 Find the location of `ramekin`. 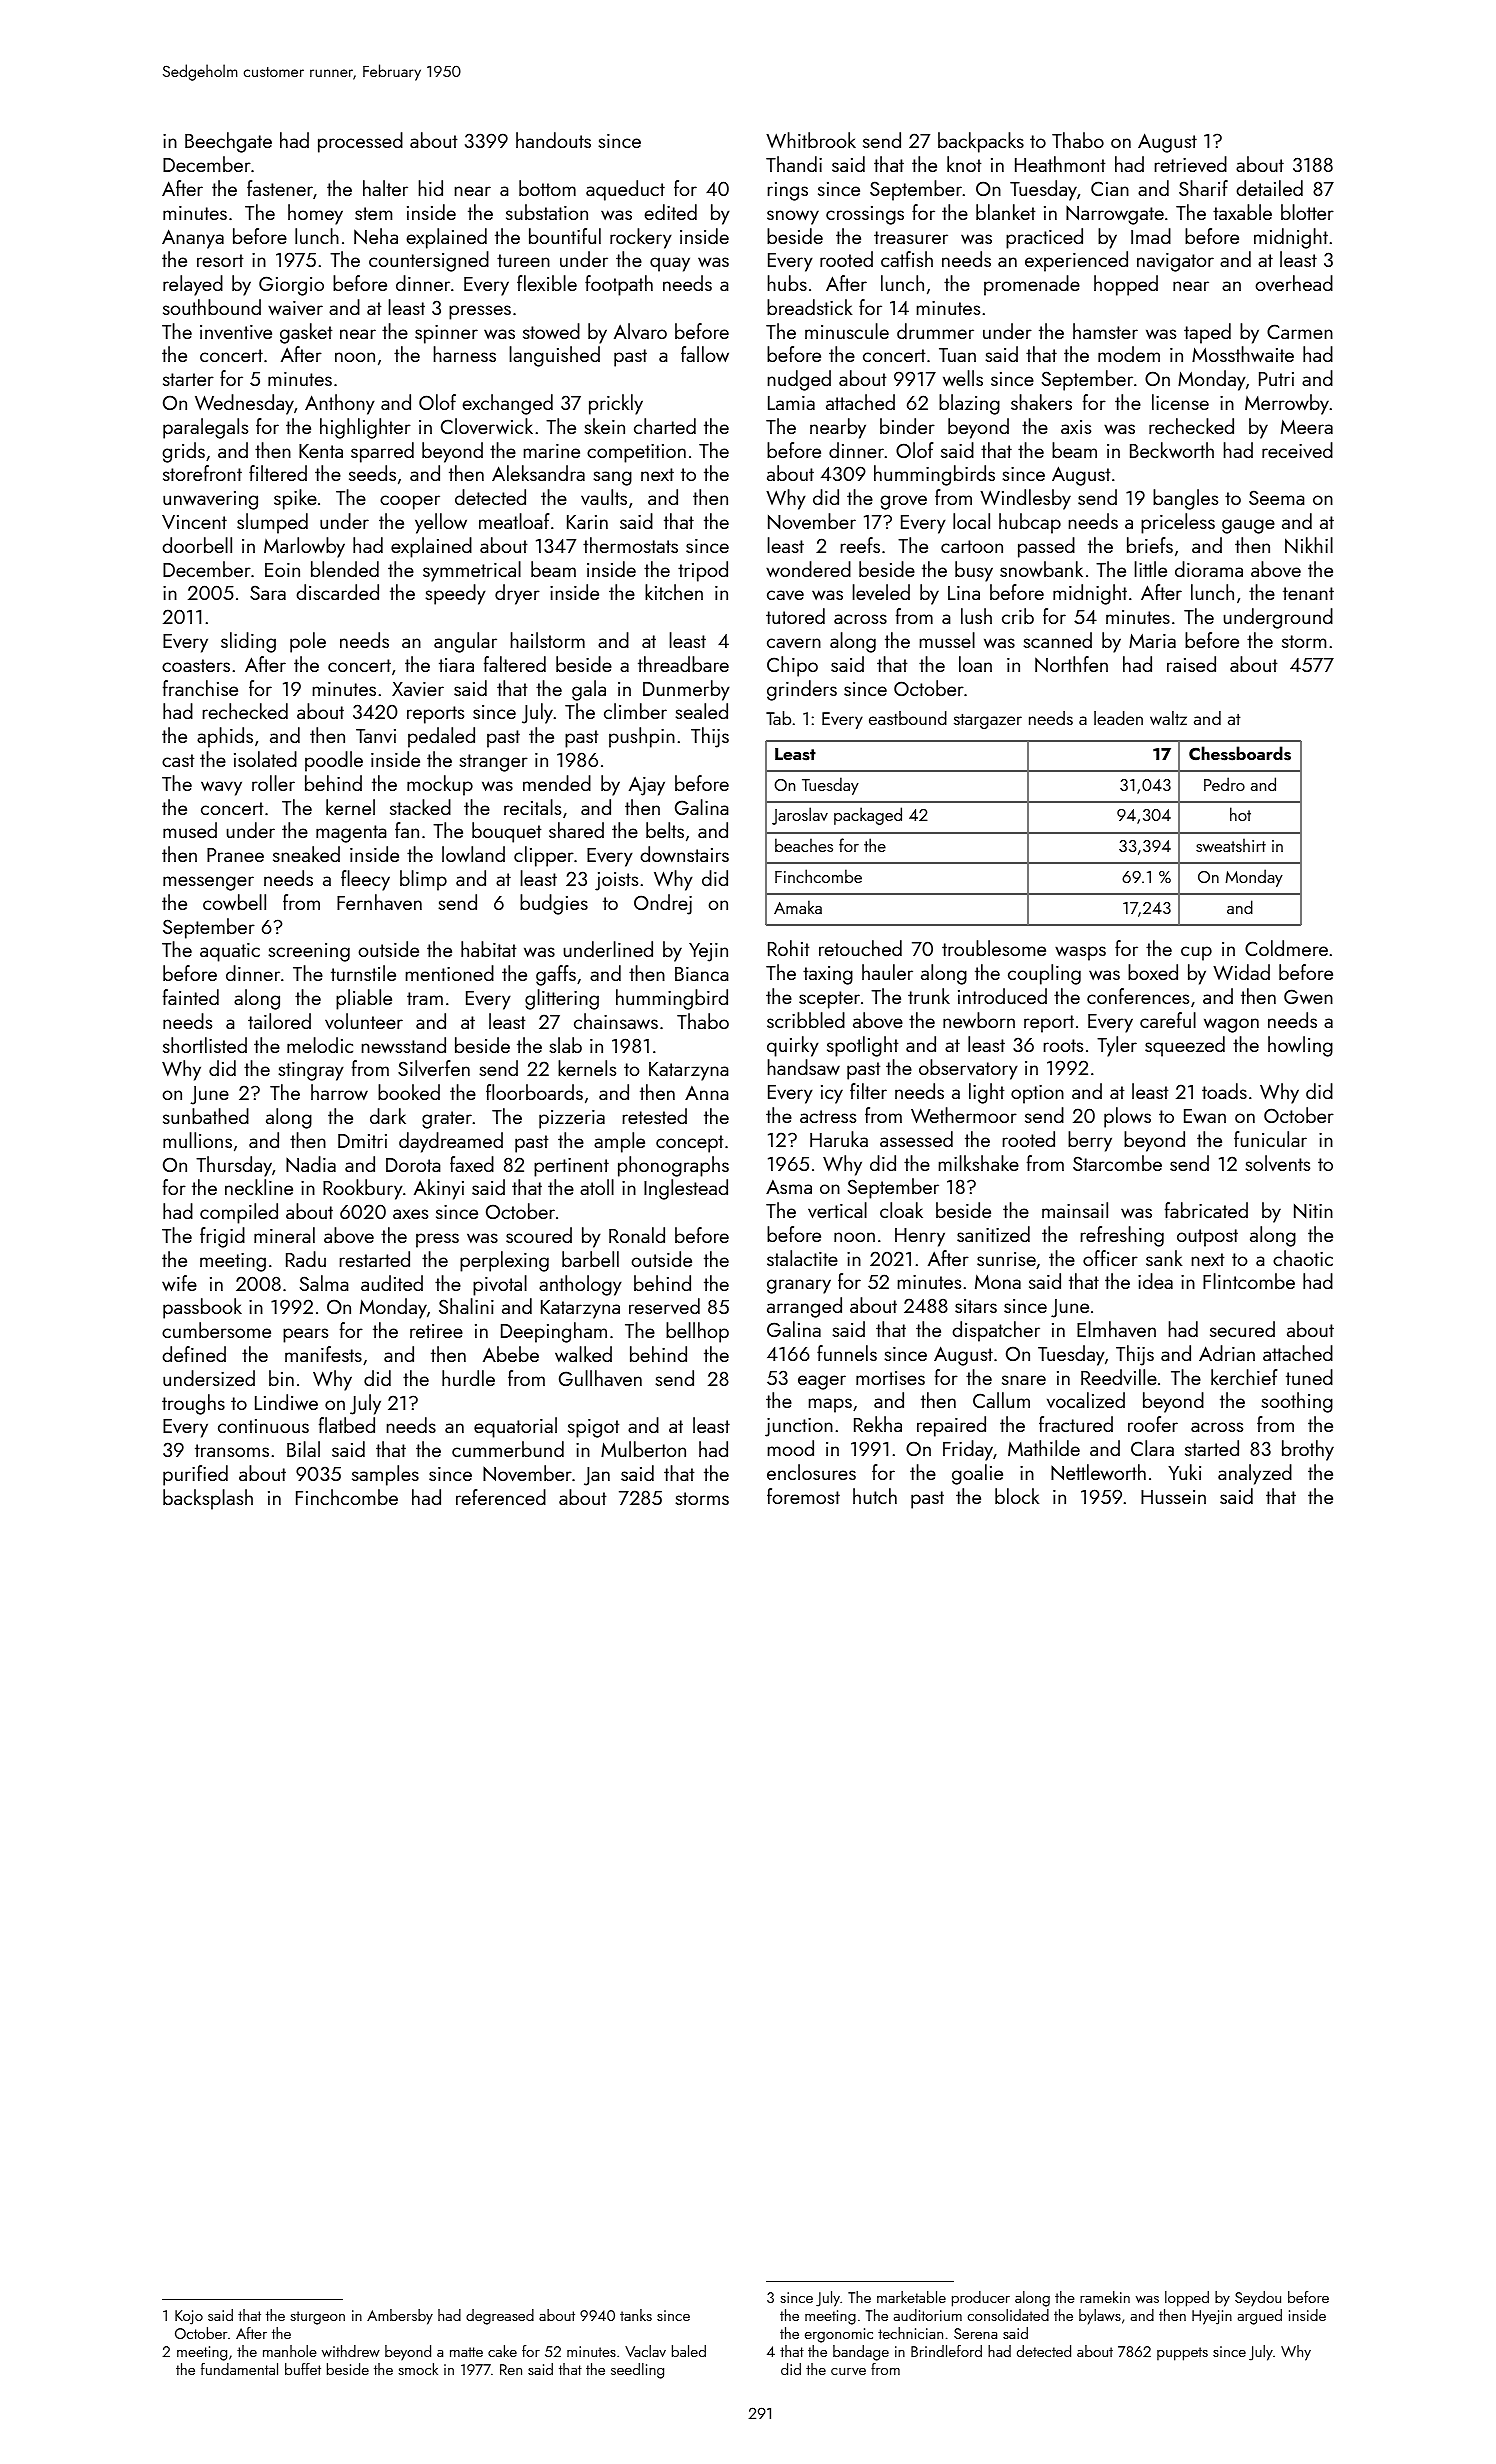

ramekin is located at coordinates (1105, 2297).
